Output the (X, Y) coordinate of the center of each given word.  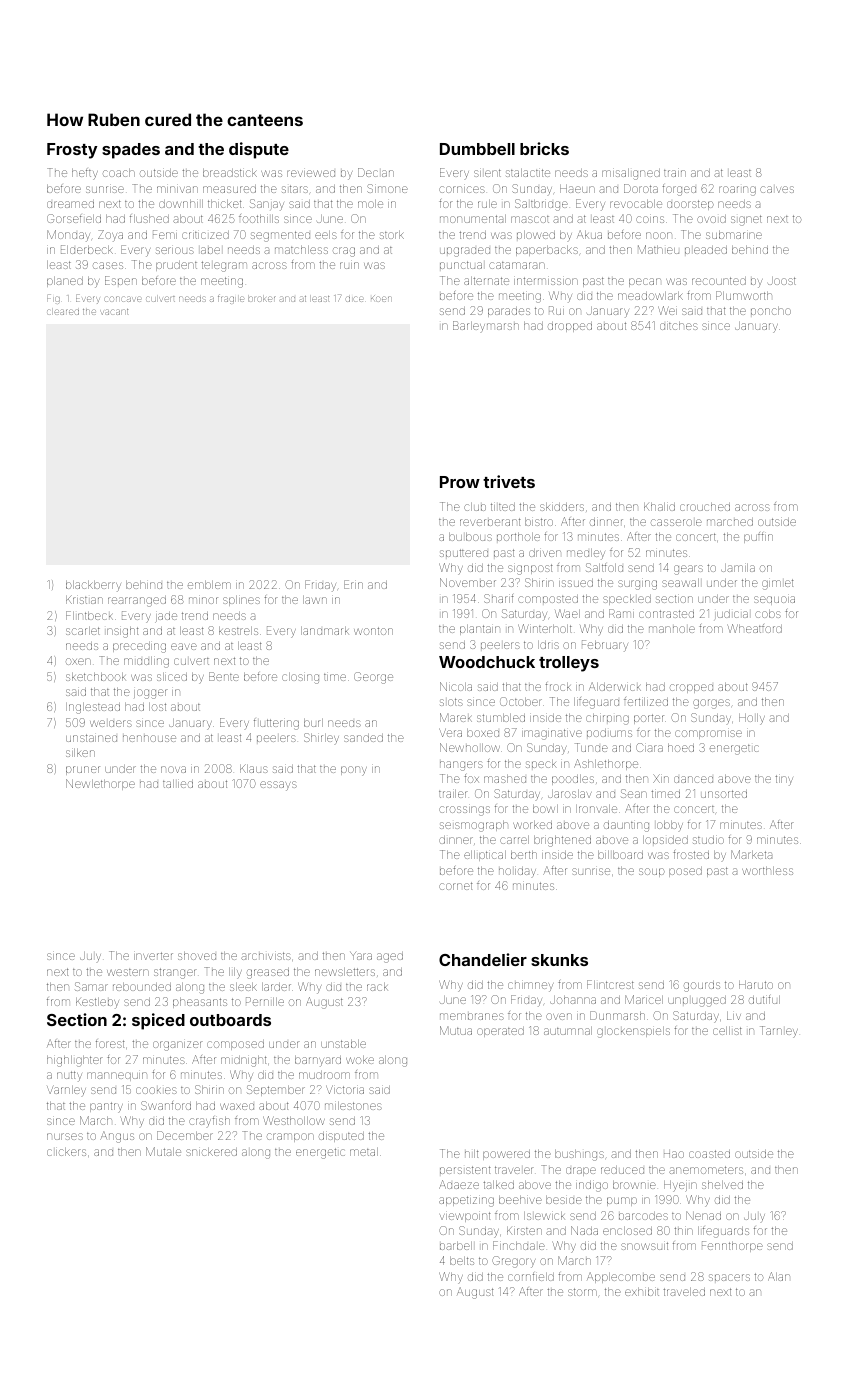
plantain (480, 630)
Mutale (163, 1151)
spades (131, 151)
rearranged (137, 601)
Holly (752, 719)
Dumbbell (477, 149)
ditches (679, 326)
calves (777, 189)
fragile (231, 300)
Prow (460, 482)
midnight (244, 1061)
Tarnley (779, 1032)
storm (582, 1292)
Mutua (456, 1030)
